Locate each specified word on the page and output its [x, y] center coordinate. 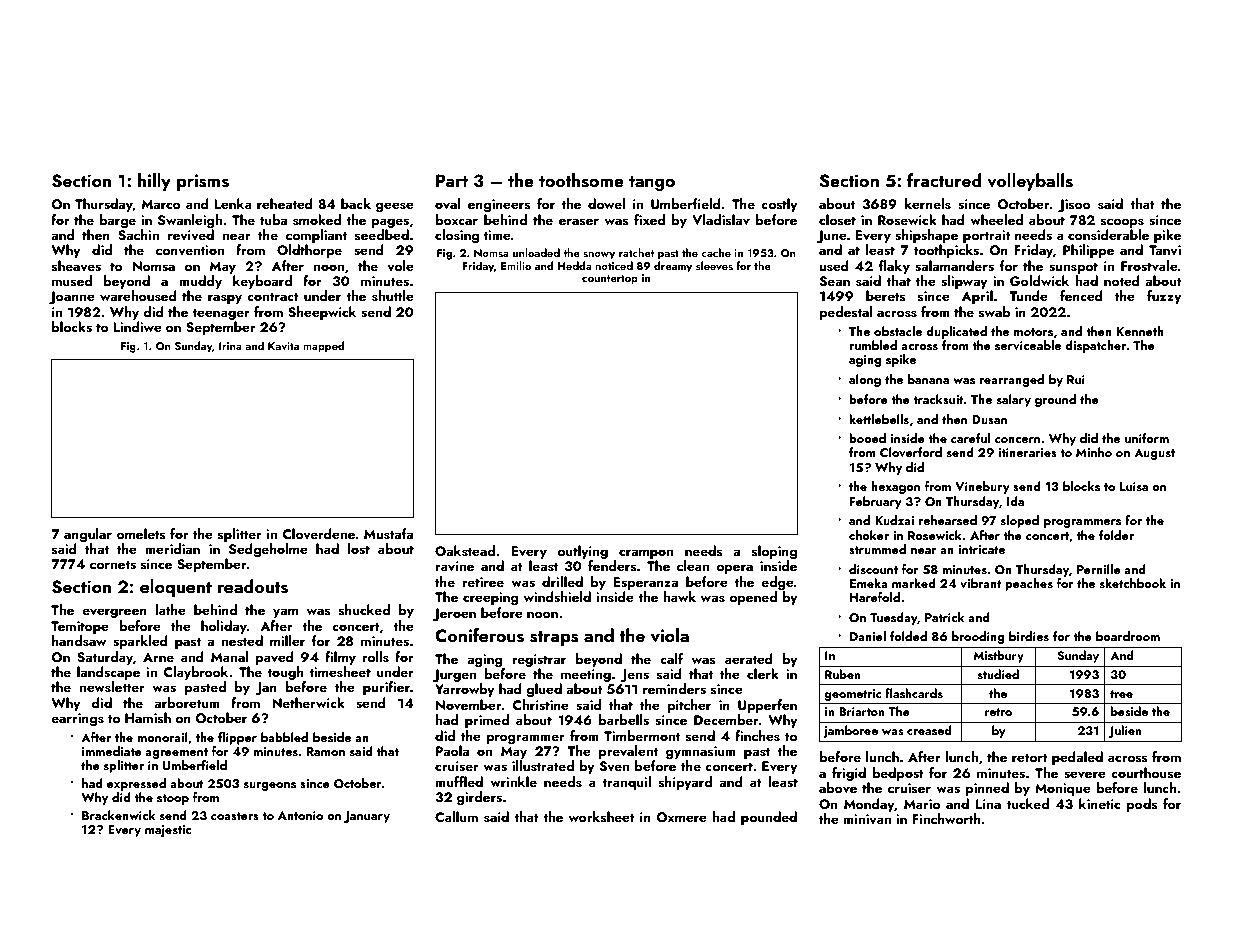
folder [1116, 535]
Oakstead [465, 551]
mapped [324, 347]
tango [652, 183]
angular [88, 535]
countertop [610, 280]
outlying [582, 552]
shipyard [685, 783]
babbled [284, 737]
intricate [981, 549]
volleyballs [1030, 182]
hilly [154, 182]
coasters [235, 816]
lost [359, 549]
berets [886, 296]
